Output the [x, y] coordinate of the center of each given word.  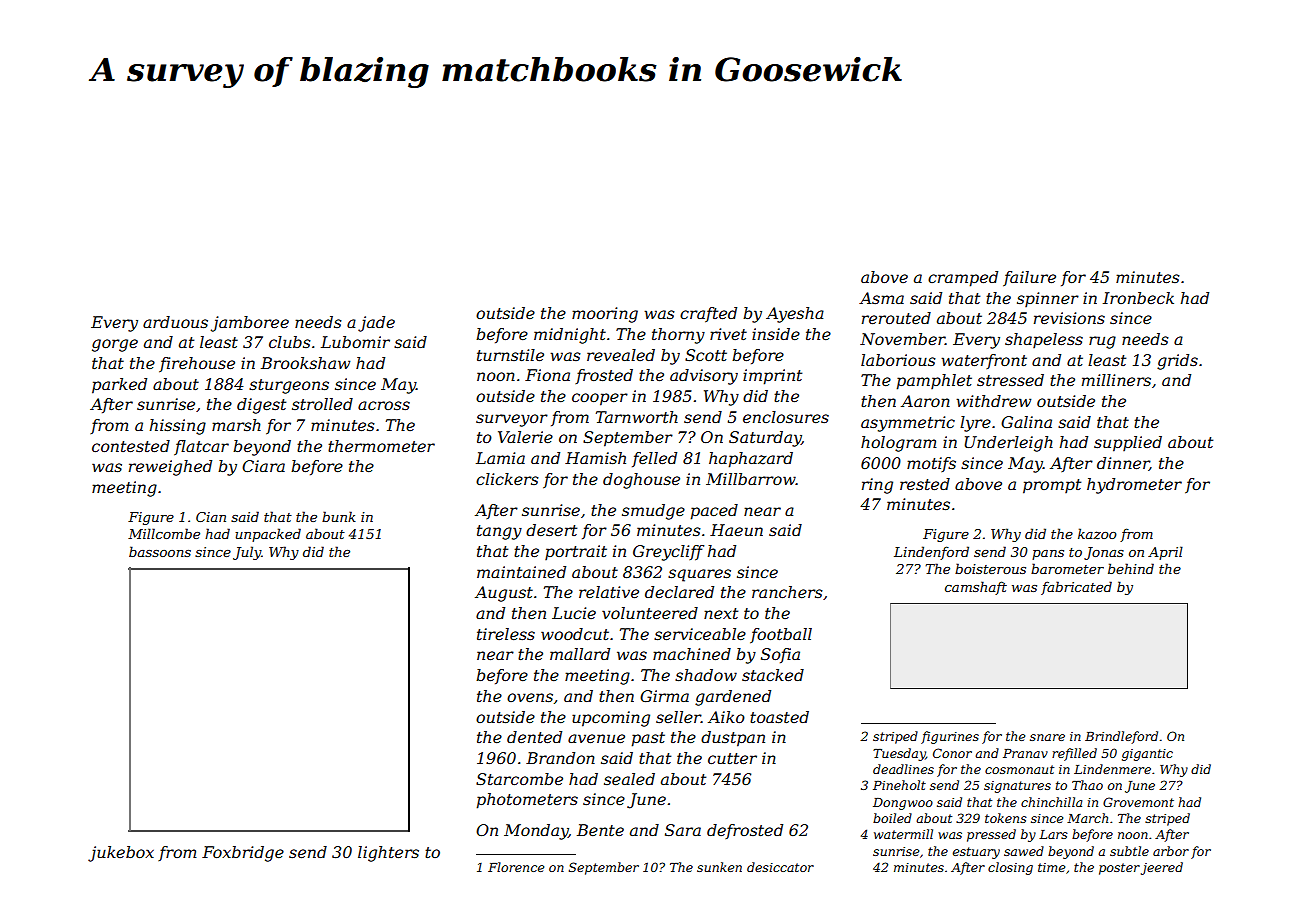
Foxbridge [243, 854]
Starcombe [519, 779]
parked [119, 386]
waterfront [984, 361]
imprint [772, 377]
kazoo [1097, 534]
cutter [732, 758]
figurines [950, 737]
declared [679, 592]
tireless [506, 634]
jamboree [250, 324]
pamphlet [934, 382]
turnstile [510, 355]
